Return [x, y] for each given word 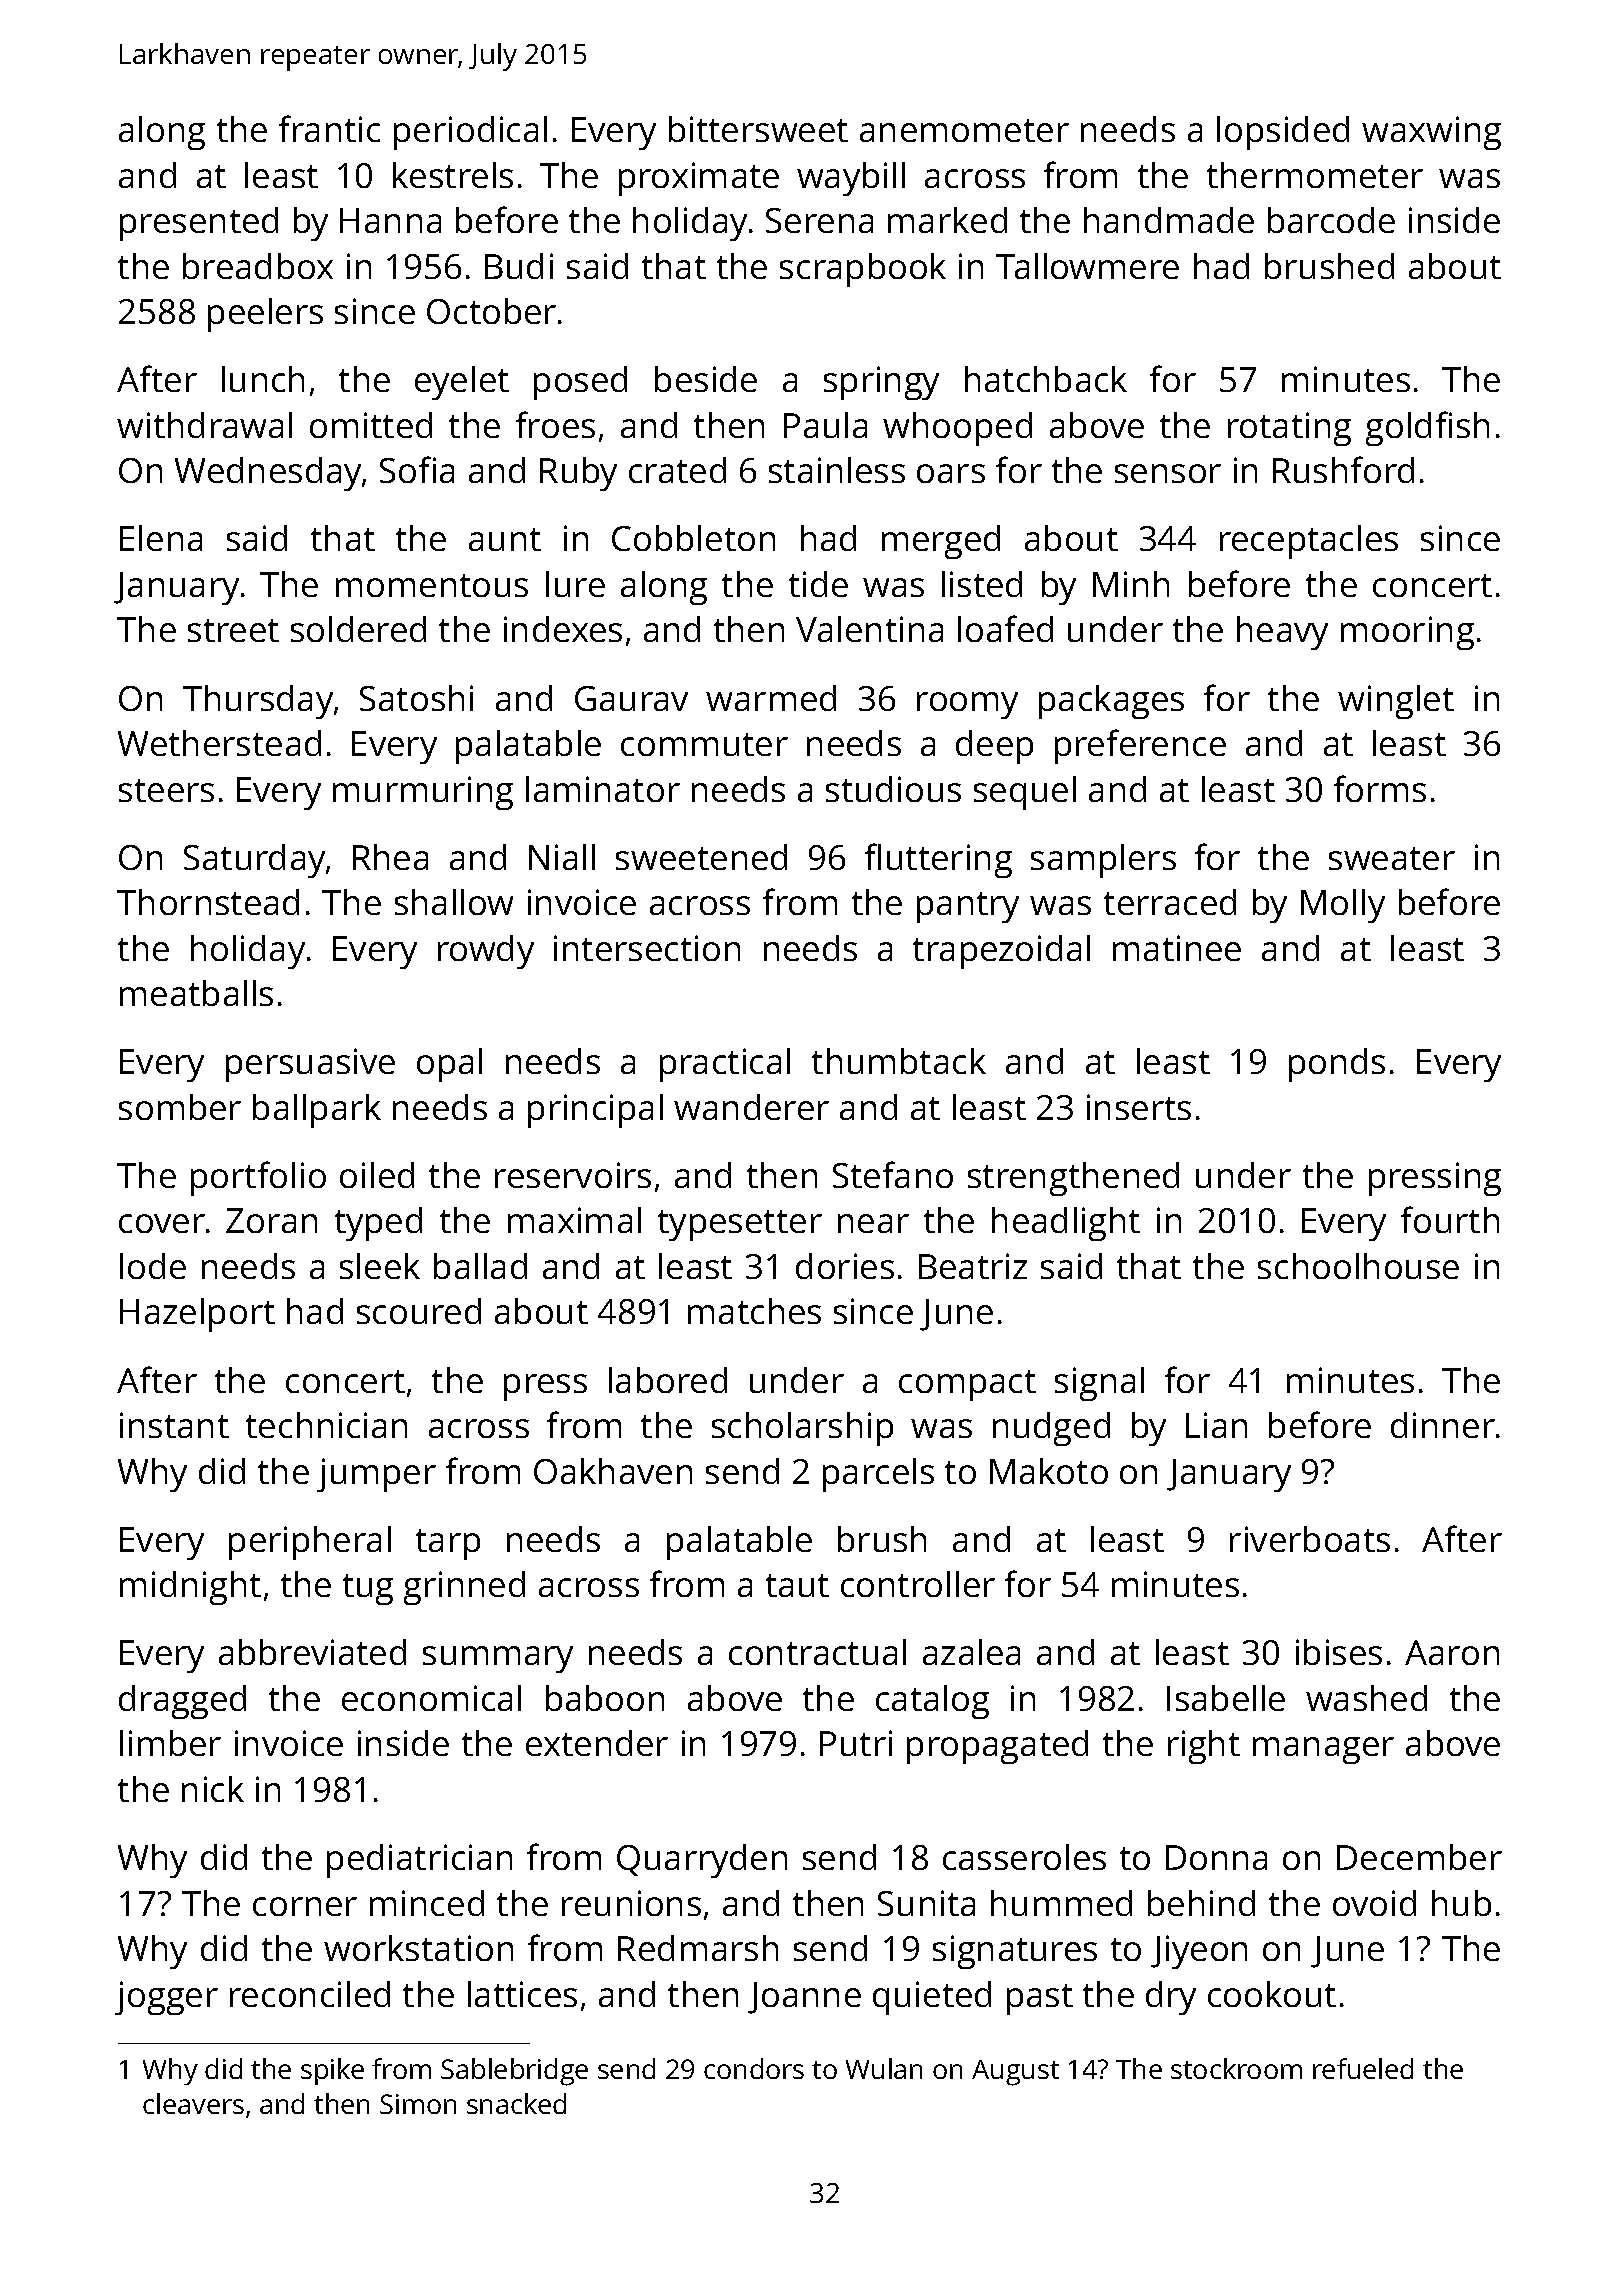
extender [597, 1743]
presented [199, 224]
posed [580, 383]
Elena [161, 538]
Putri [856, 1743]
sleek [380, 1266]
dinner [1443, 1425]
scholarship [802, 1429]
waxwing [1431, 133]
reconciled [310, 1994]
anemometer [964, 130]
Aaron [1452, 1652]
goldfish [1427, 428]
